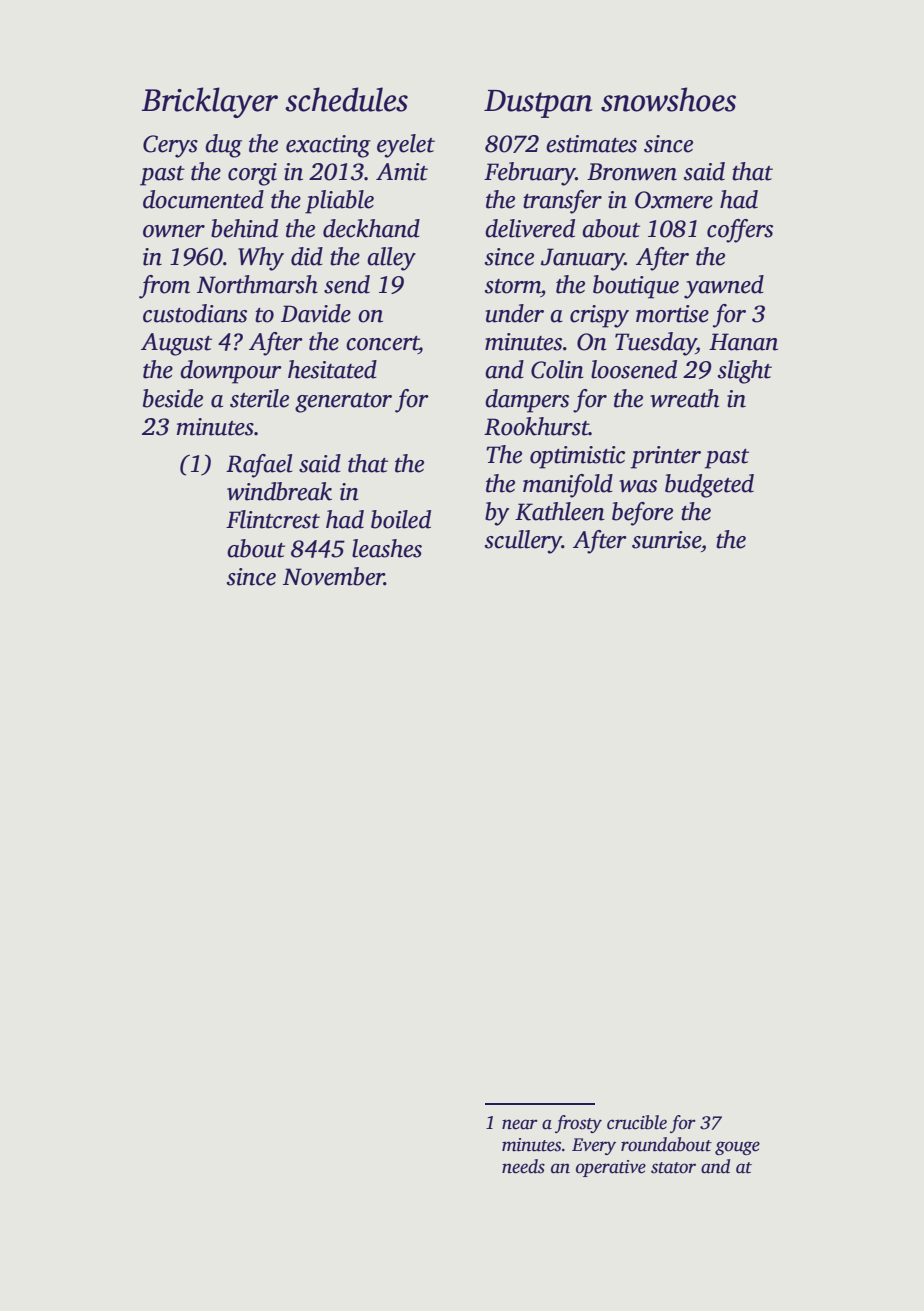 Image resolution: width=924 pixels, height=1311 pixels. What do you see at coordinates (520, 1124) in the document?
I see `near` at bounding box center [520, 1124].
